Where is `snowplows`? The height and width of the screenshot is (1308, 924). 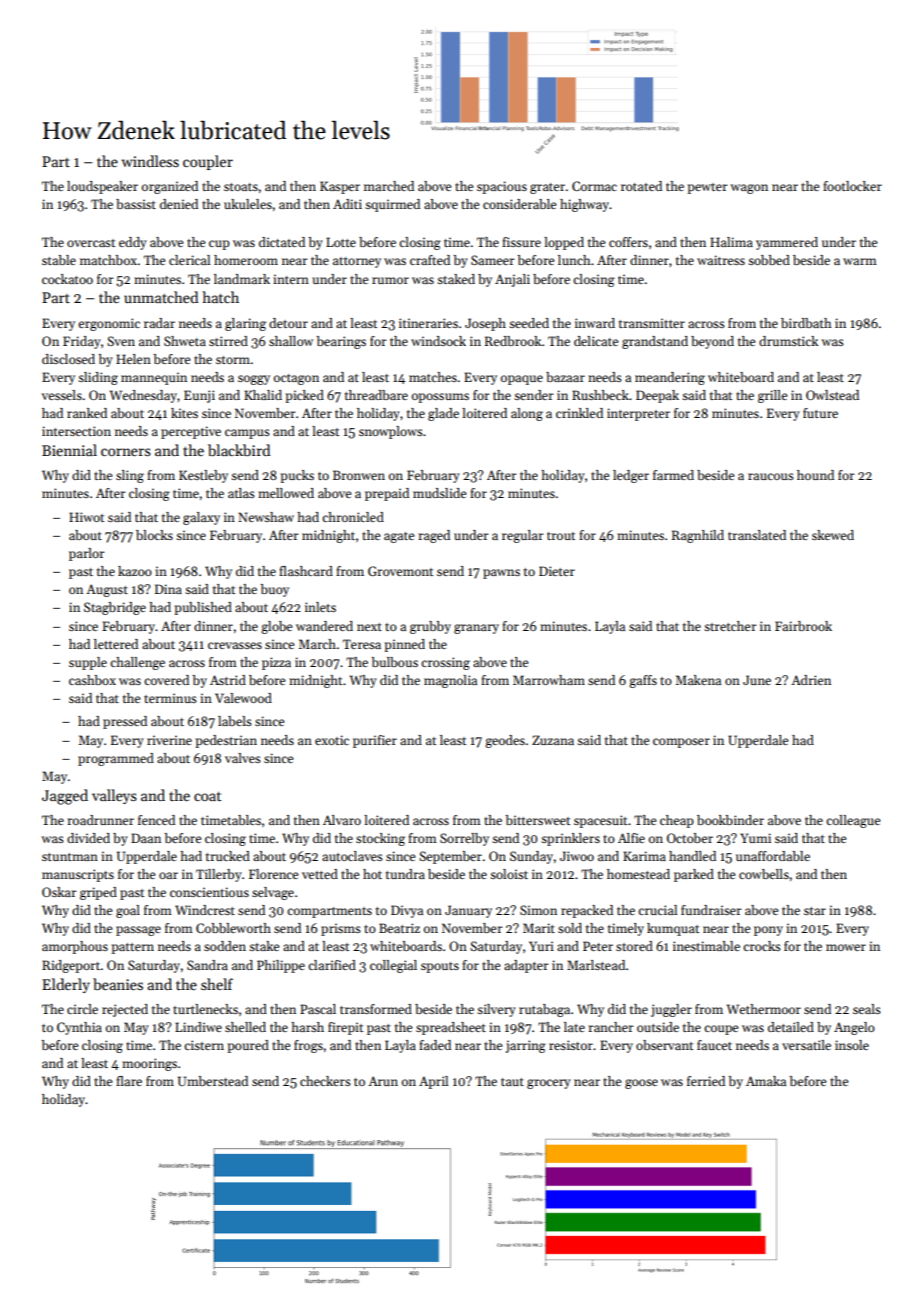
snowplows is located at coordinates (391, 432).
